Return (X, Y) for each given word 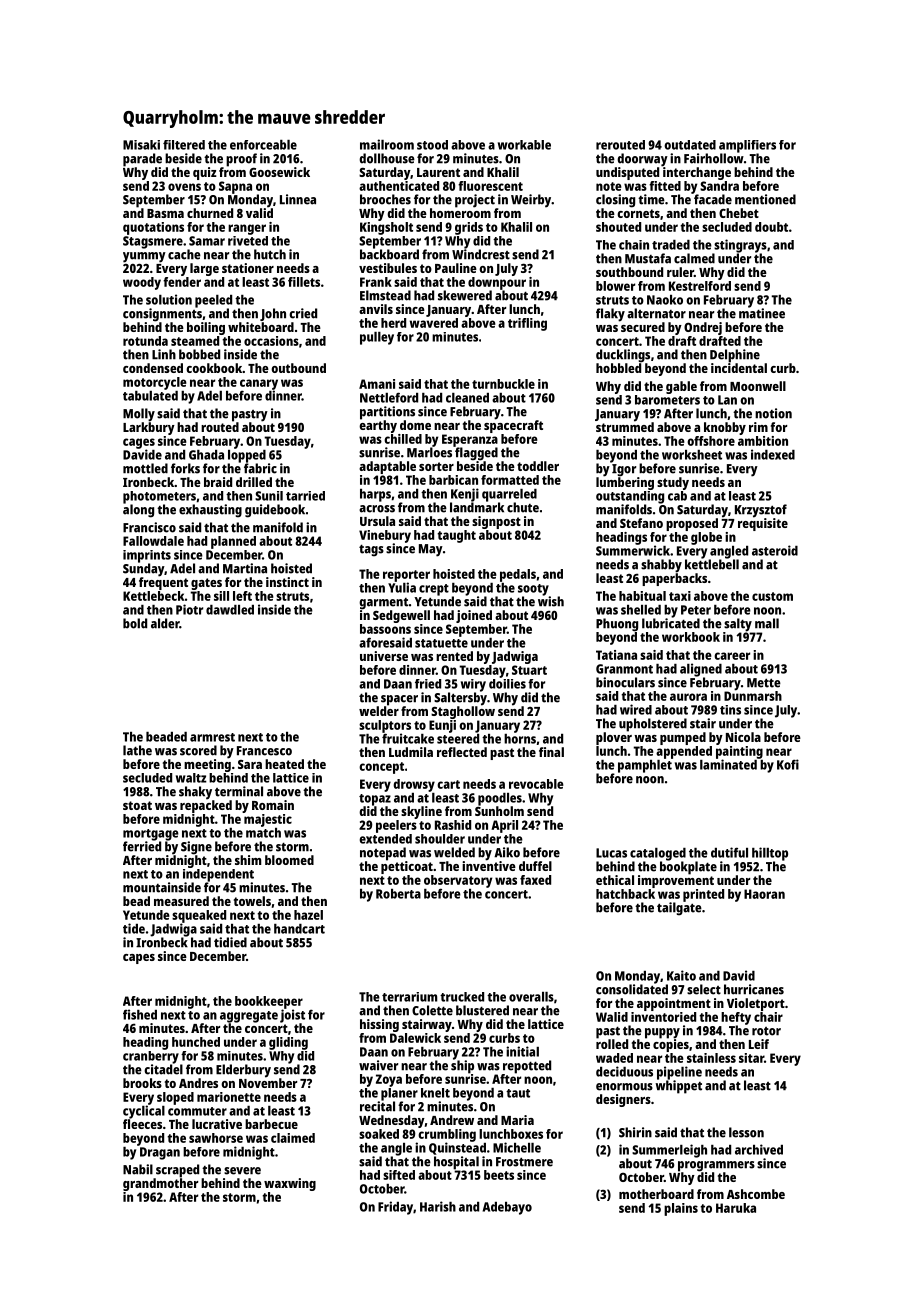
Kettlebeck (154, 596)
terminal (239, 791)
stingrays (740, 246)
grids (469, 228)
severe (242, 1171)
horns (520, 739)
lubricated (671, 623)
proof (241, 160)
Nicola (743, 737)
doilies (507, 684)
